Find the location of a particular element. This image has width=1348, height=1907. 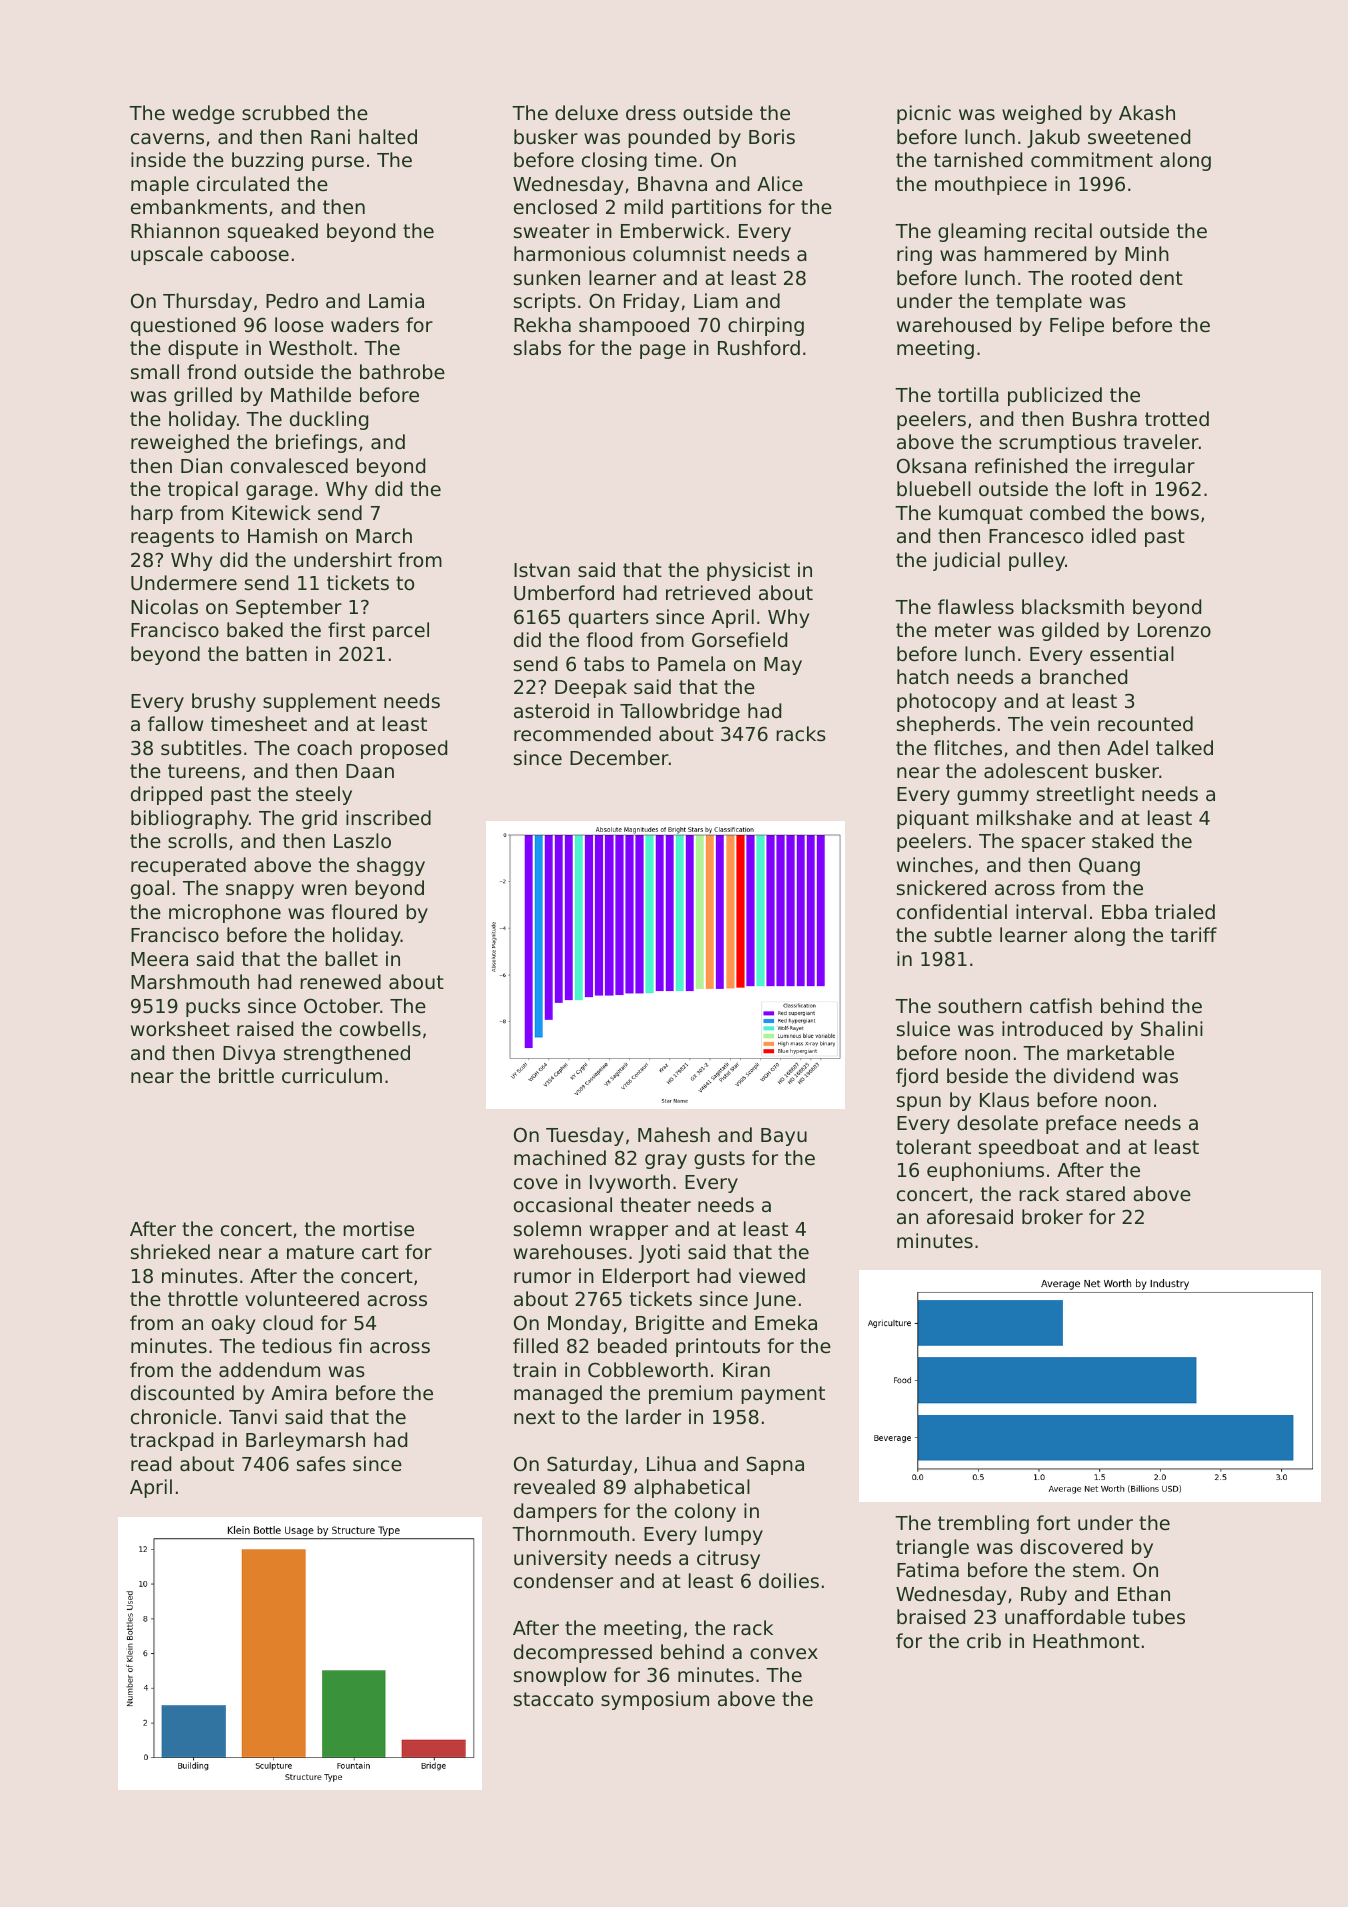

Minh is located at coordinates (1147, 253).
